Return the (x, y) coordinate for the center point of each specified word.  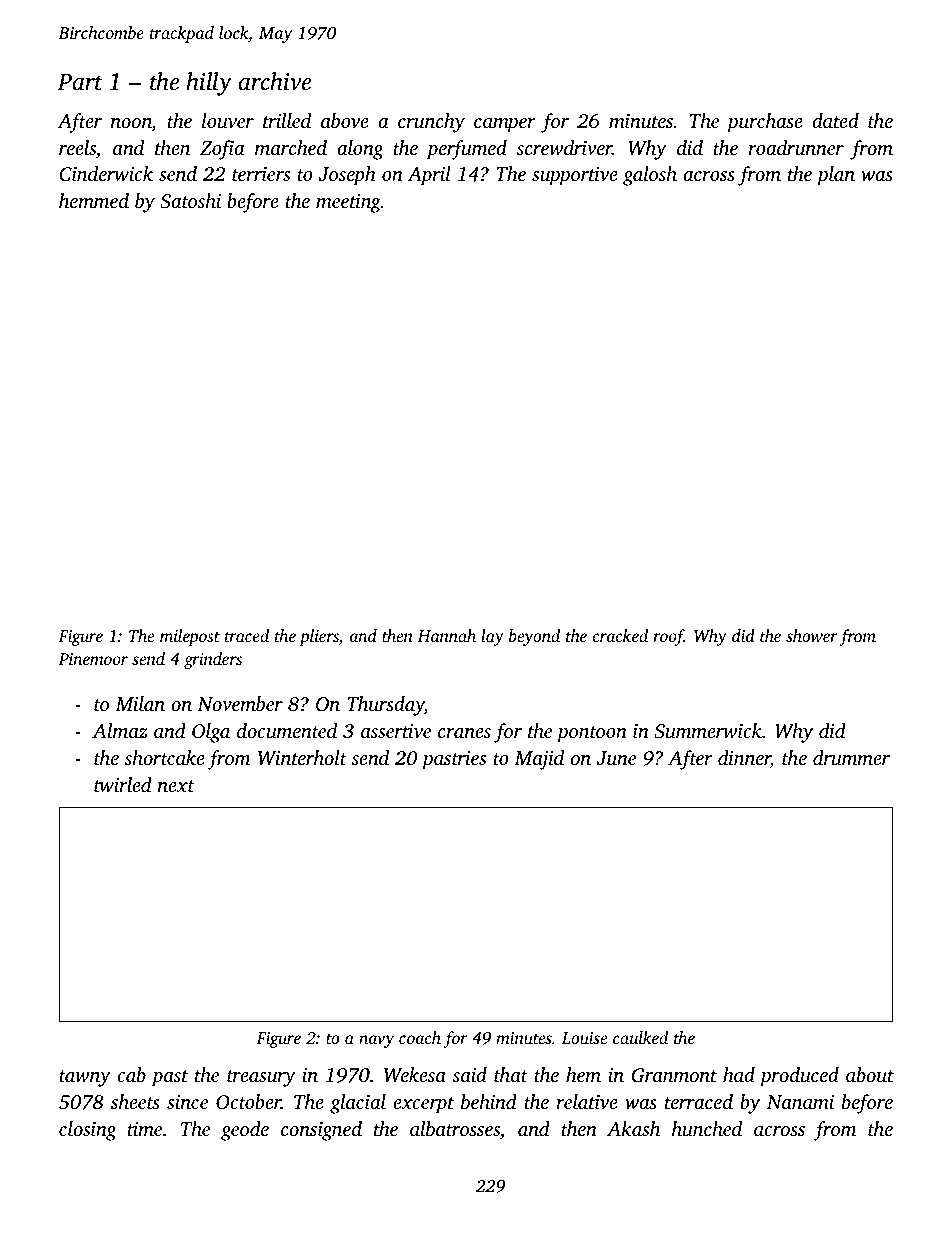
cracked (620, 635)
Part (80, 82)
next (176, 786)
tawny (85, 1078)
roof (668, 637)
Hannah (446, 635)
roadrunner (796, 147)
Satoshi (190, 201)
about (870, 1074)
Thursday (385, 706)
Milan (140, 703)
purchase (765, 123)
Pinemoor (93, 659)
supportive (575, 176)
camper (505, 125)
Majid (539, 760)
